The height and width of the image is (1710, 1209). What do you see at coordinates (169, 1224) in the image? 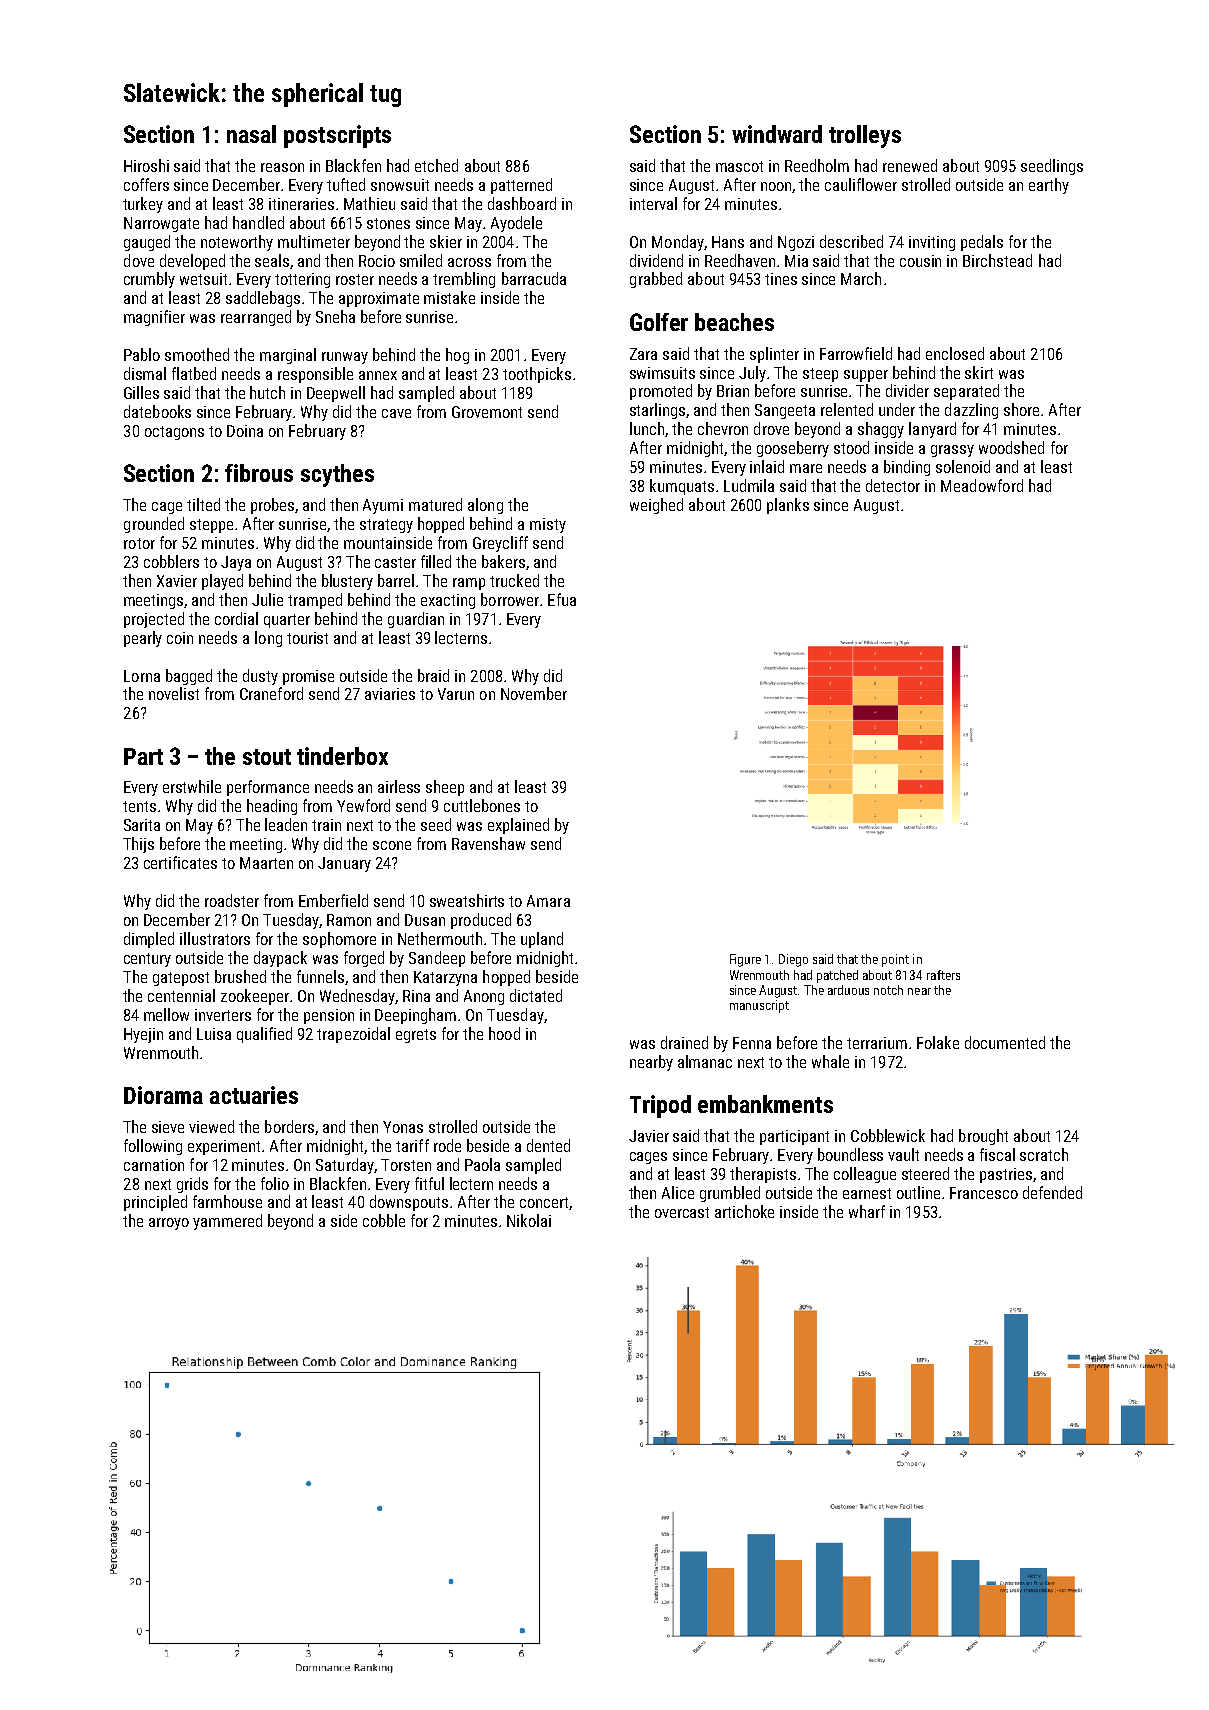
I see `arroyo` at bounding box center [169, 1224].
